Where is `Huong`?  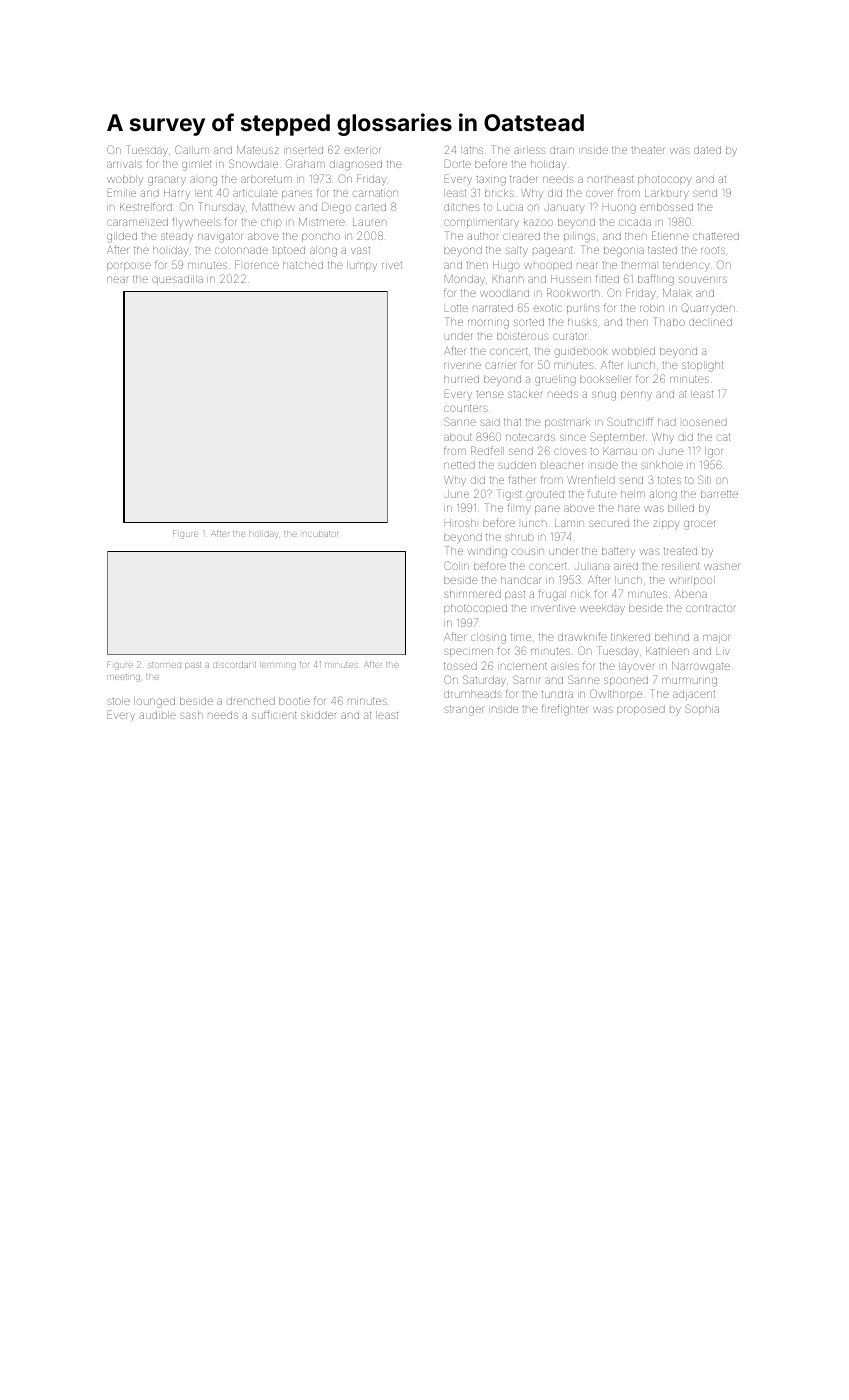 Huong is located at coordinates (619, 208).
